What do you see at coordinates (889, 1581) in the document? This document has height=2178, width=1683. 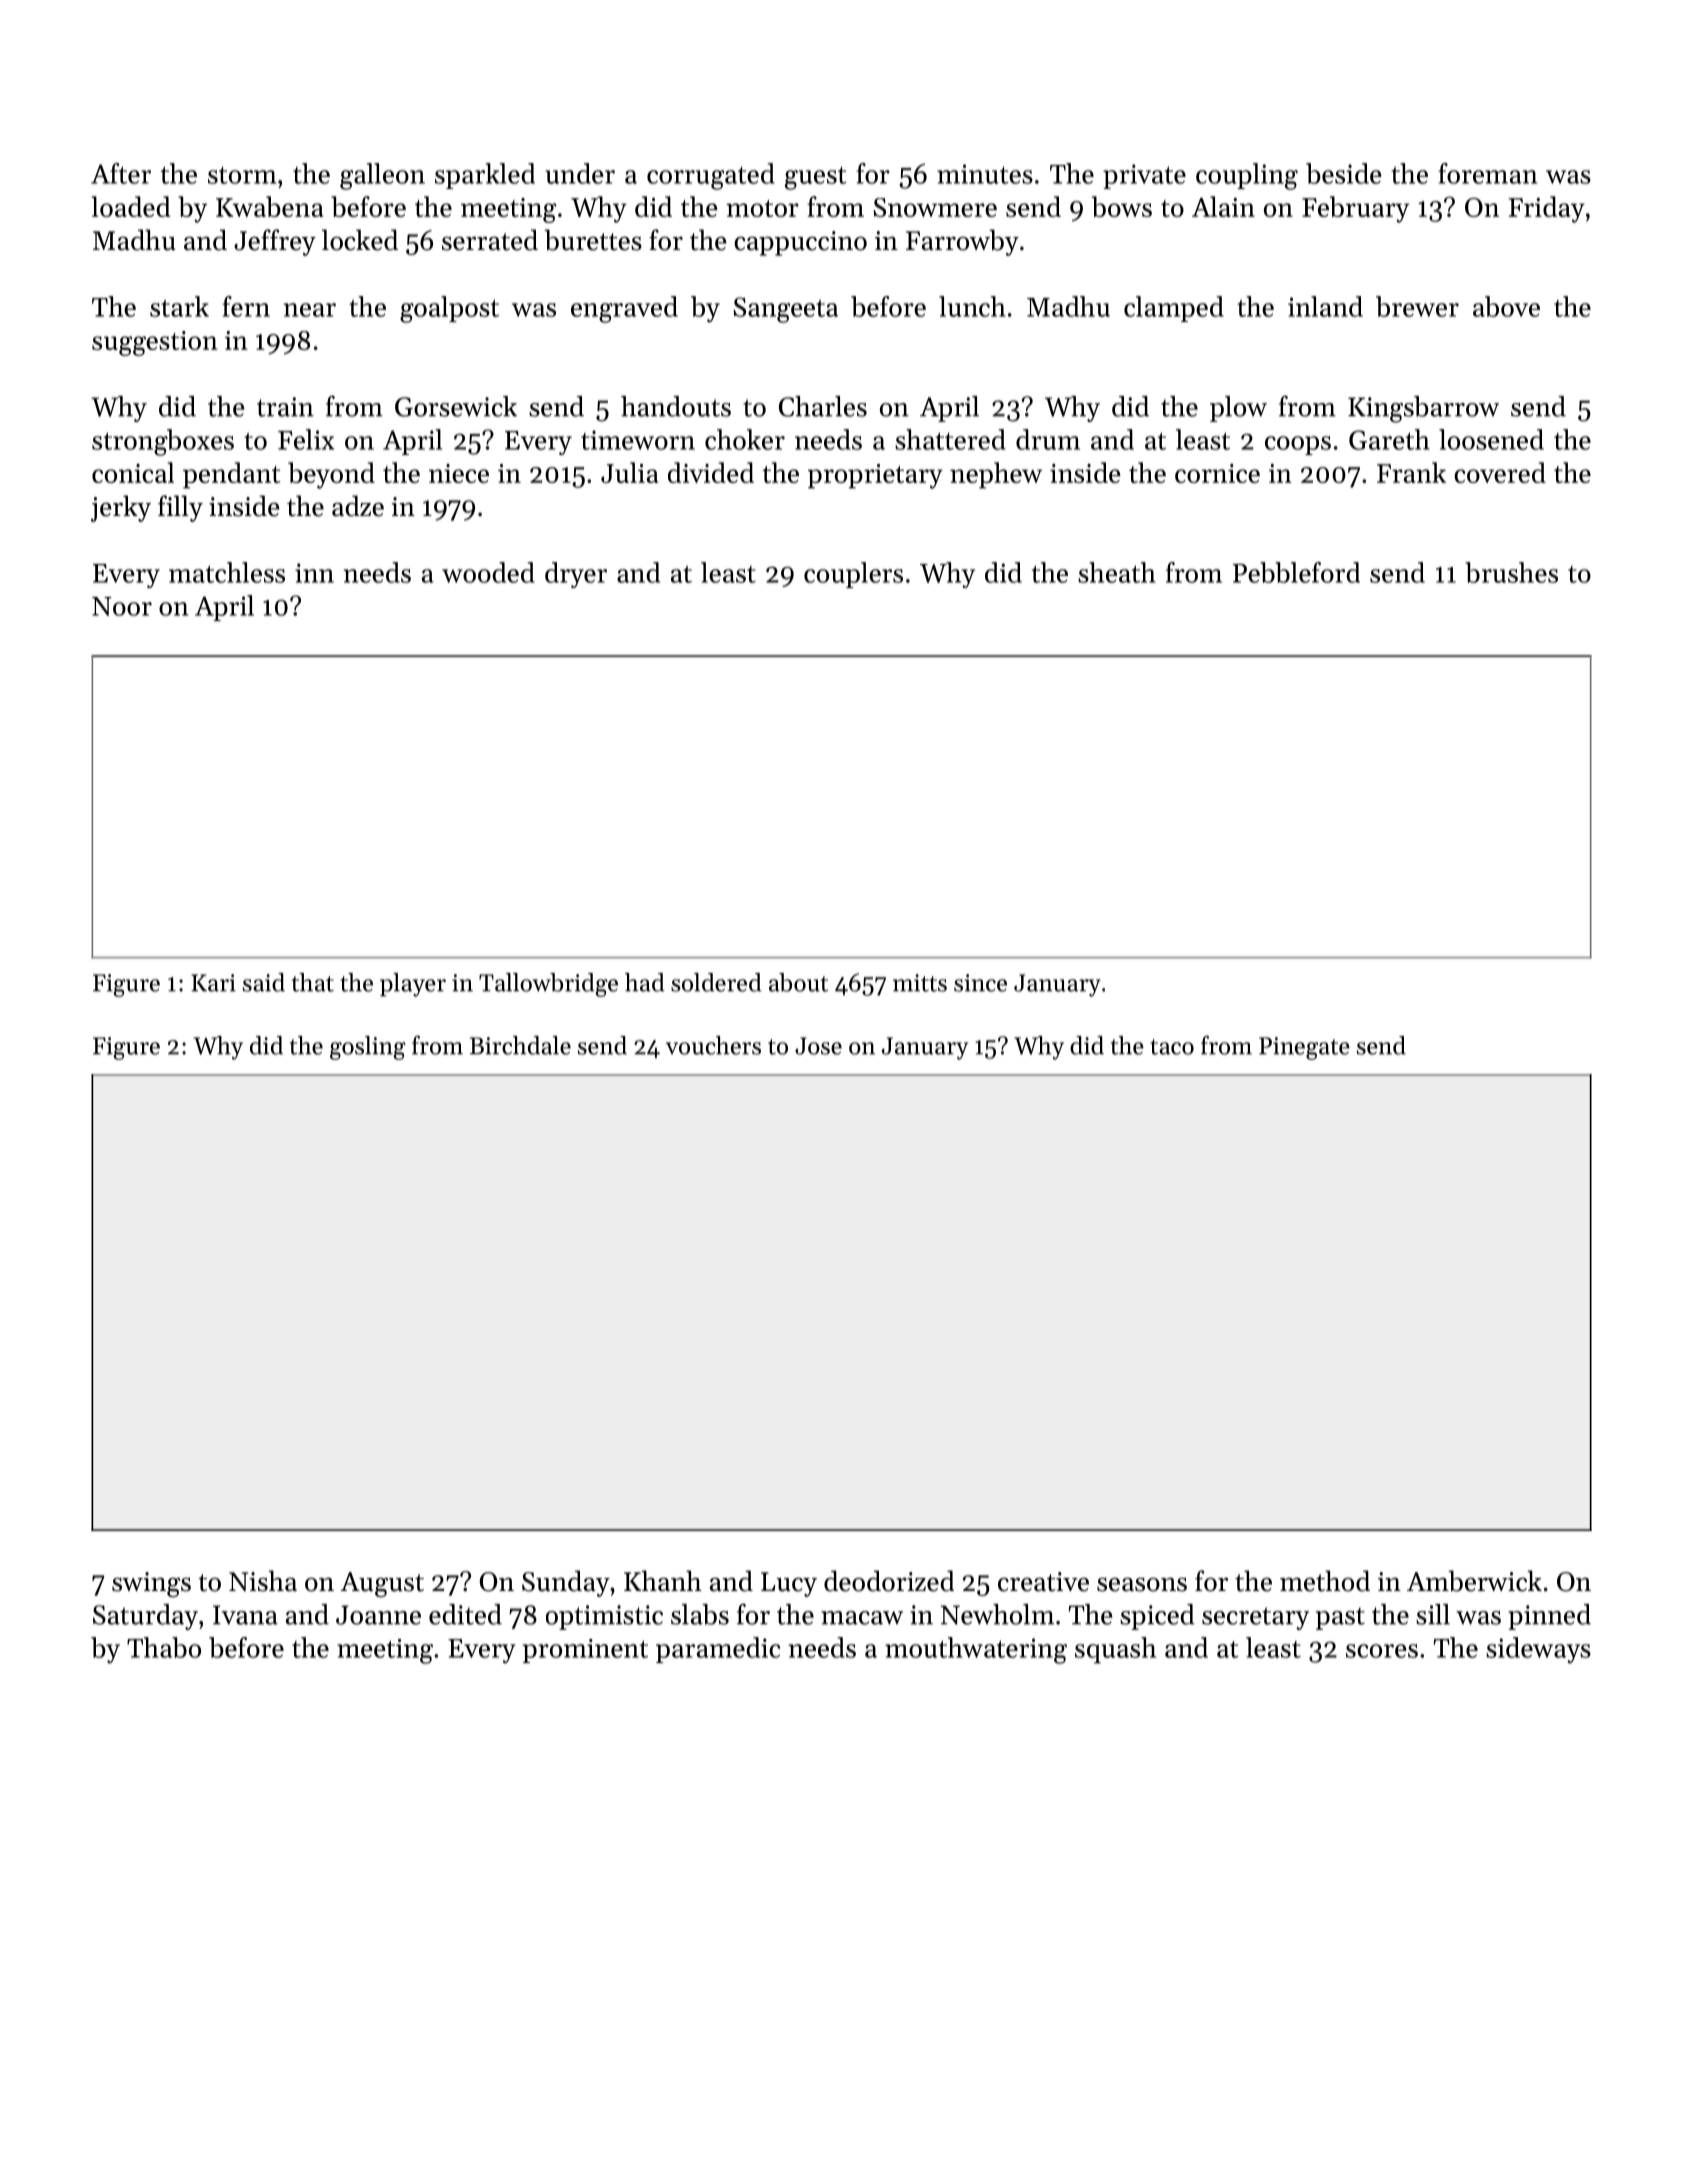 I see `deodorized` at bounding box center [889, 1581].
